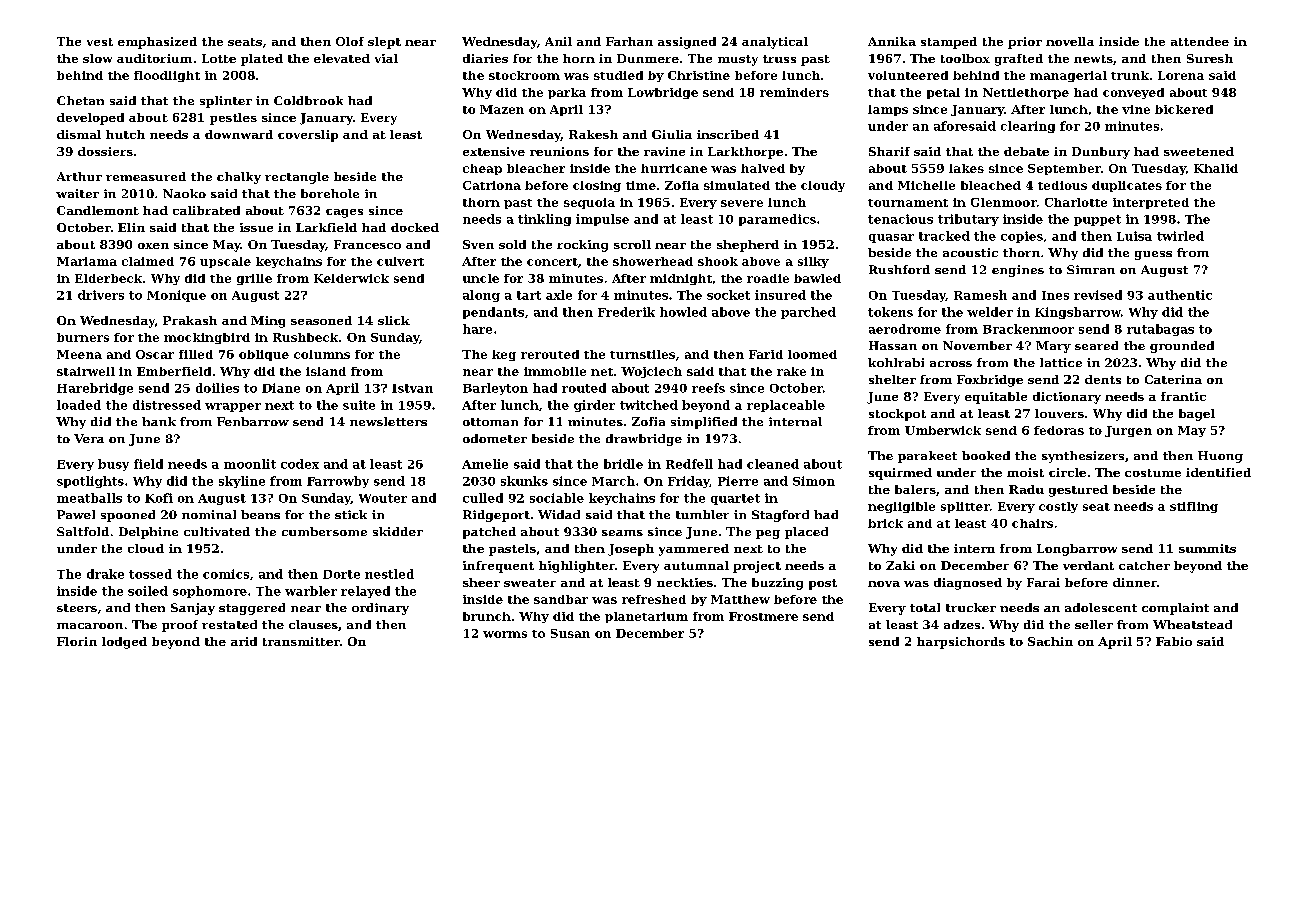 Image resolution: width=1308 pixels, height=924 pixels. Describe the element at coordinates (233, 119) in the image. I see `pestles` at that location.
